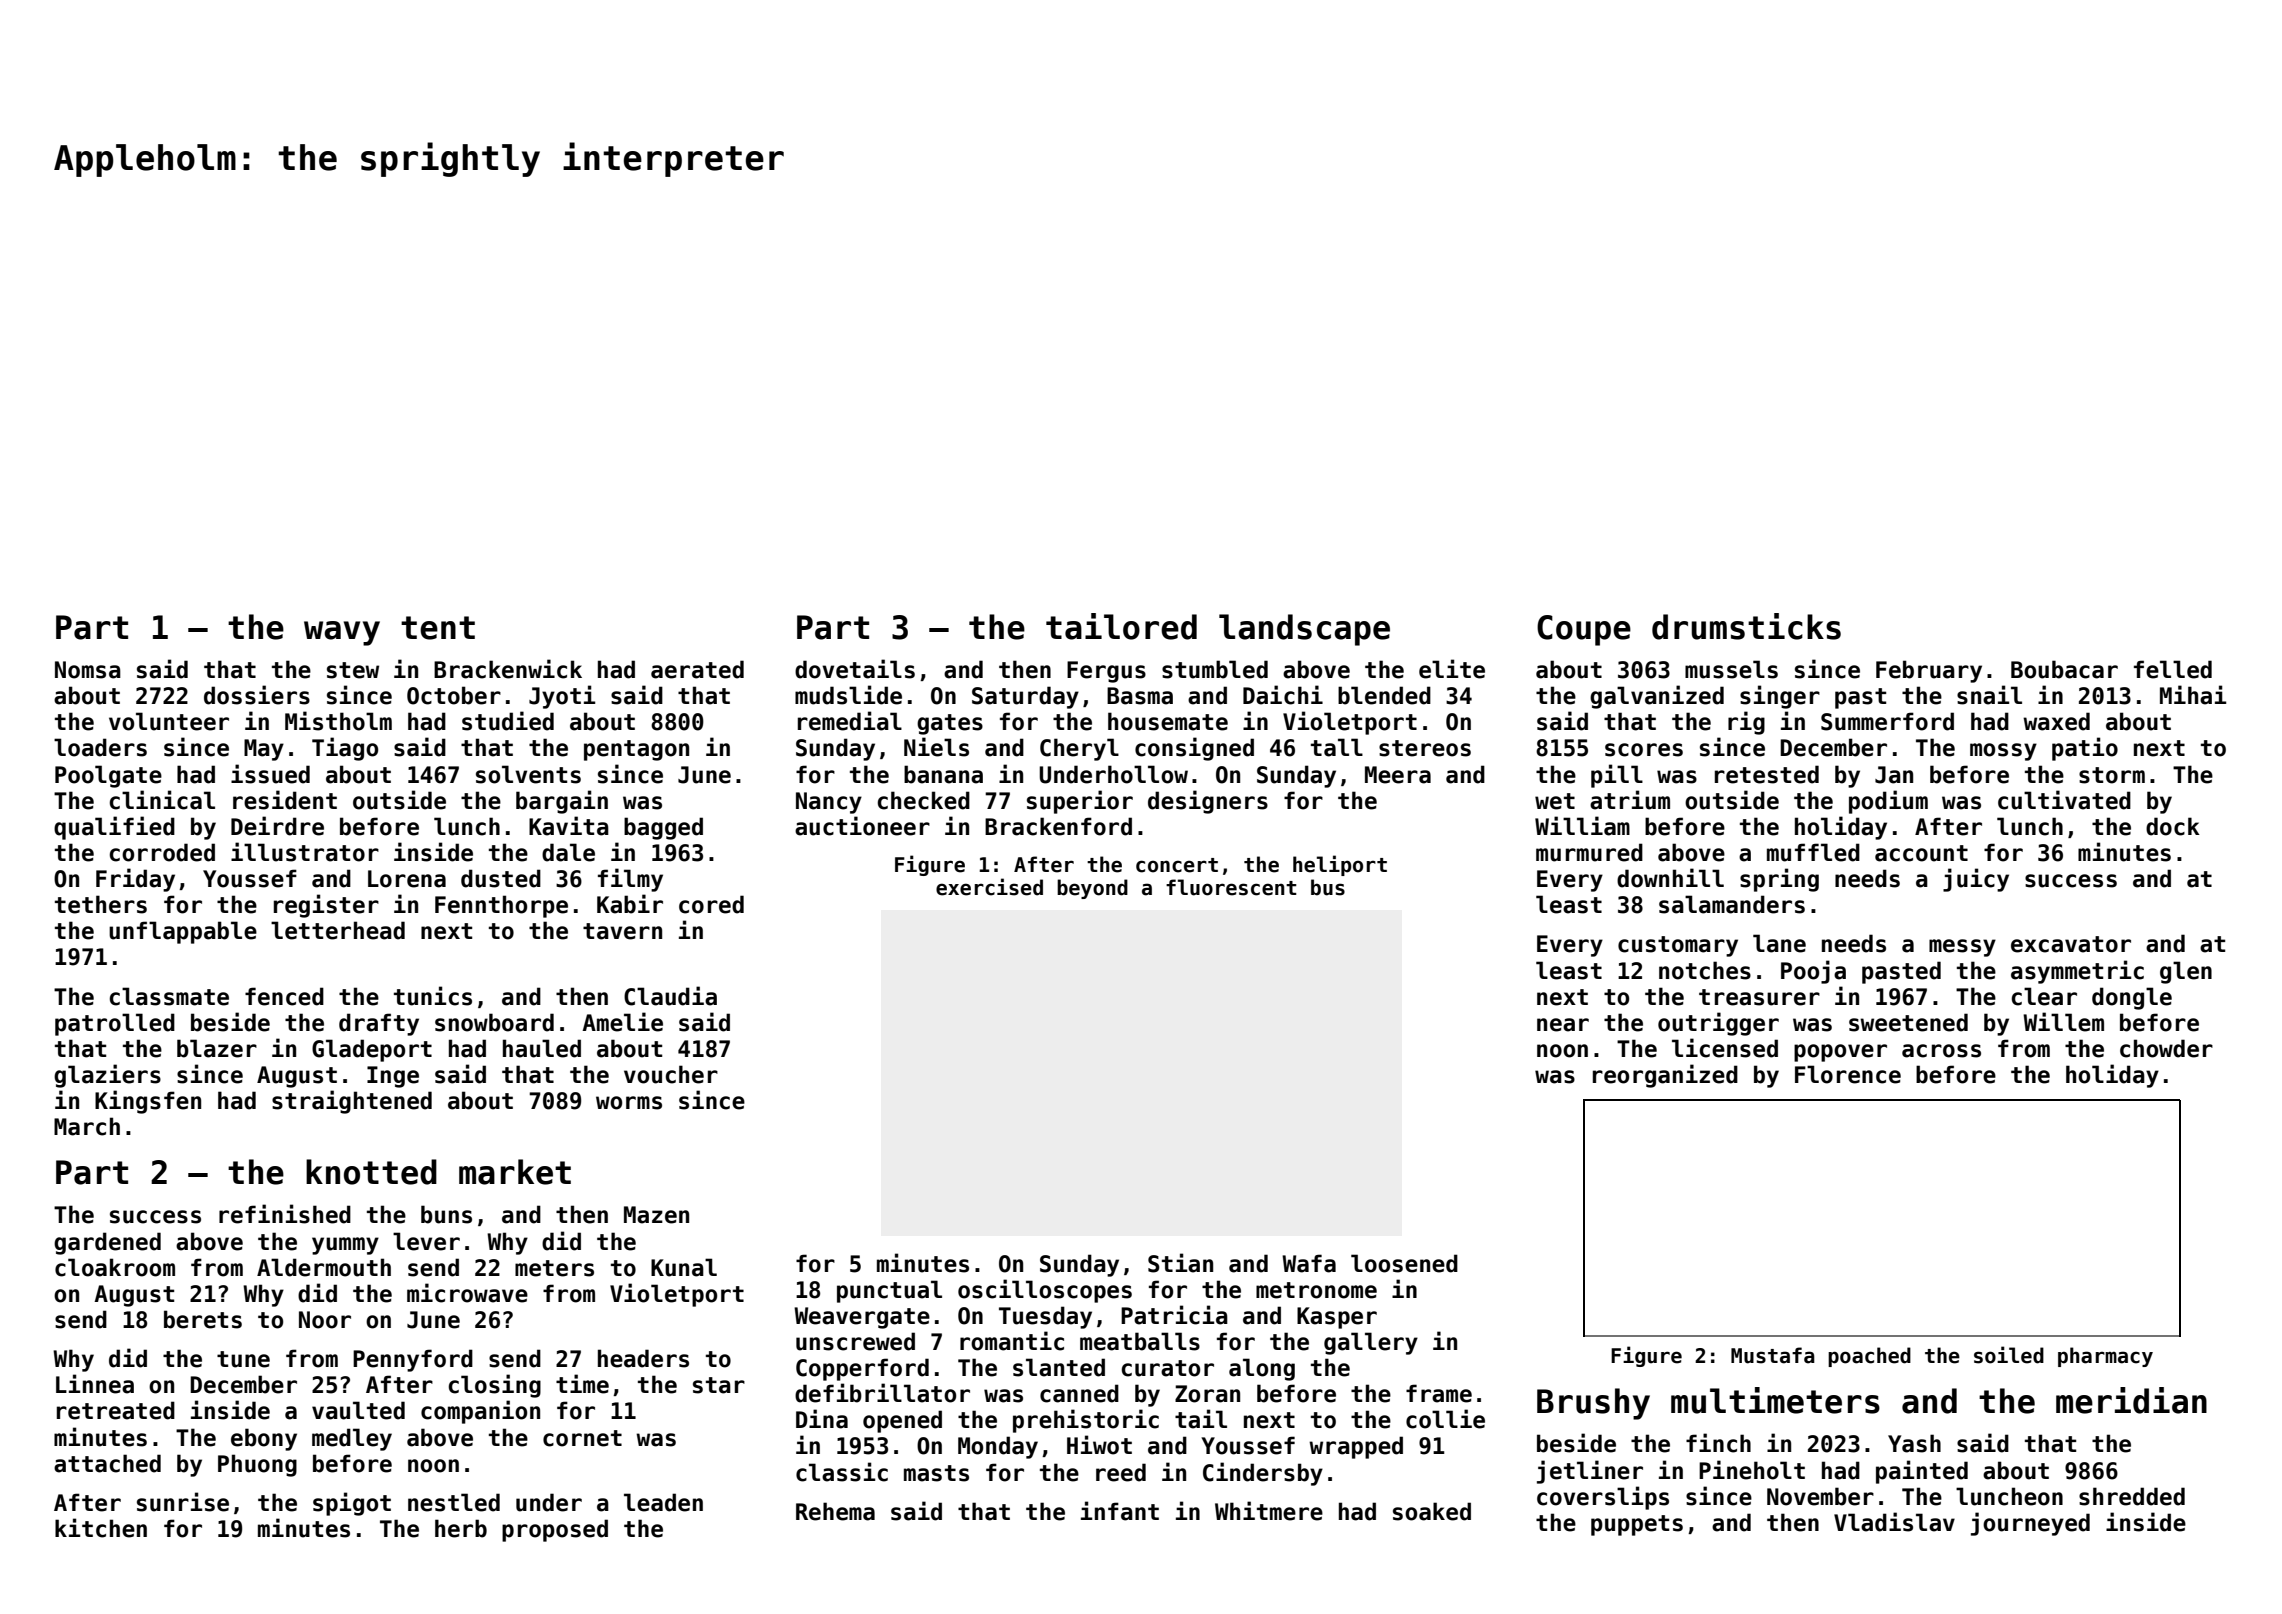  Describe the element at coordinates (1304, 630) in the page. I see `landscape` at that location.
